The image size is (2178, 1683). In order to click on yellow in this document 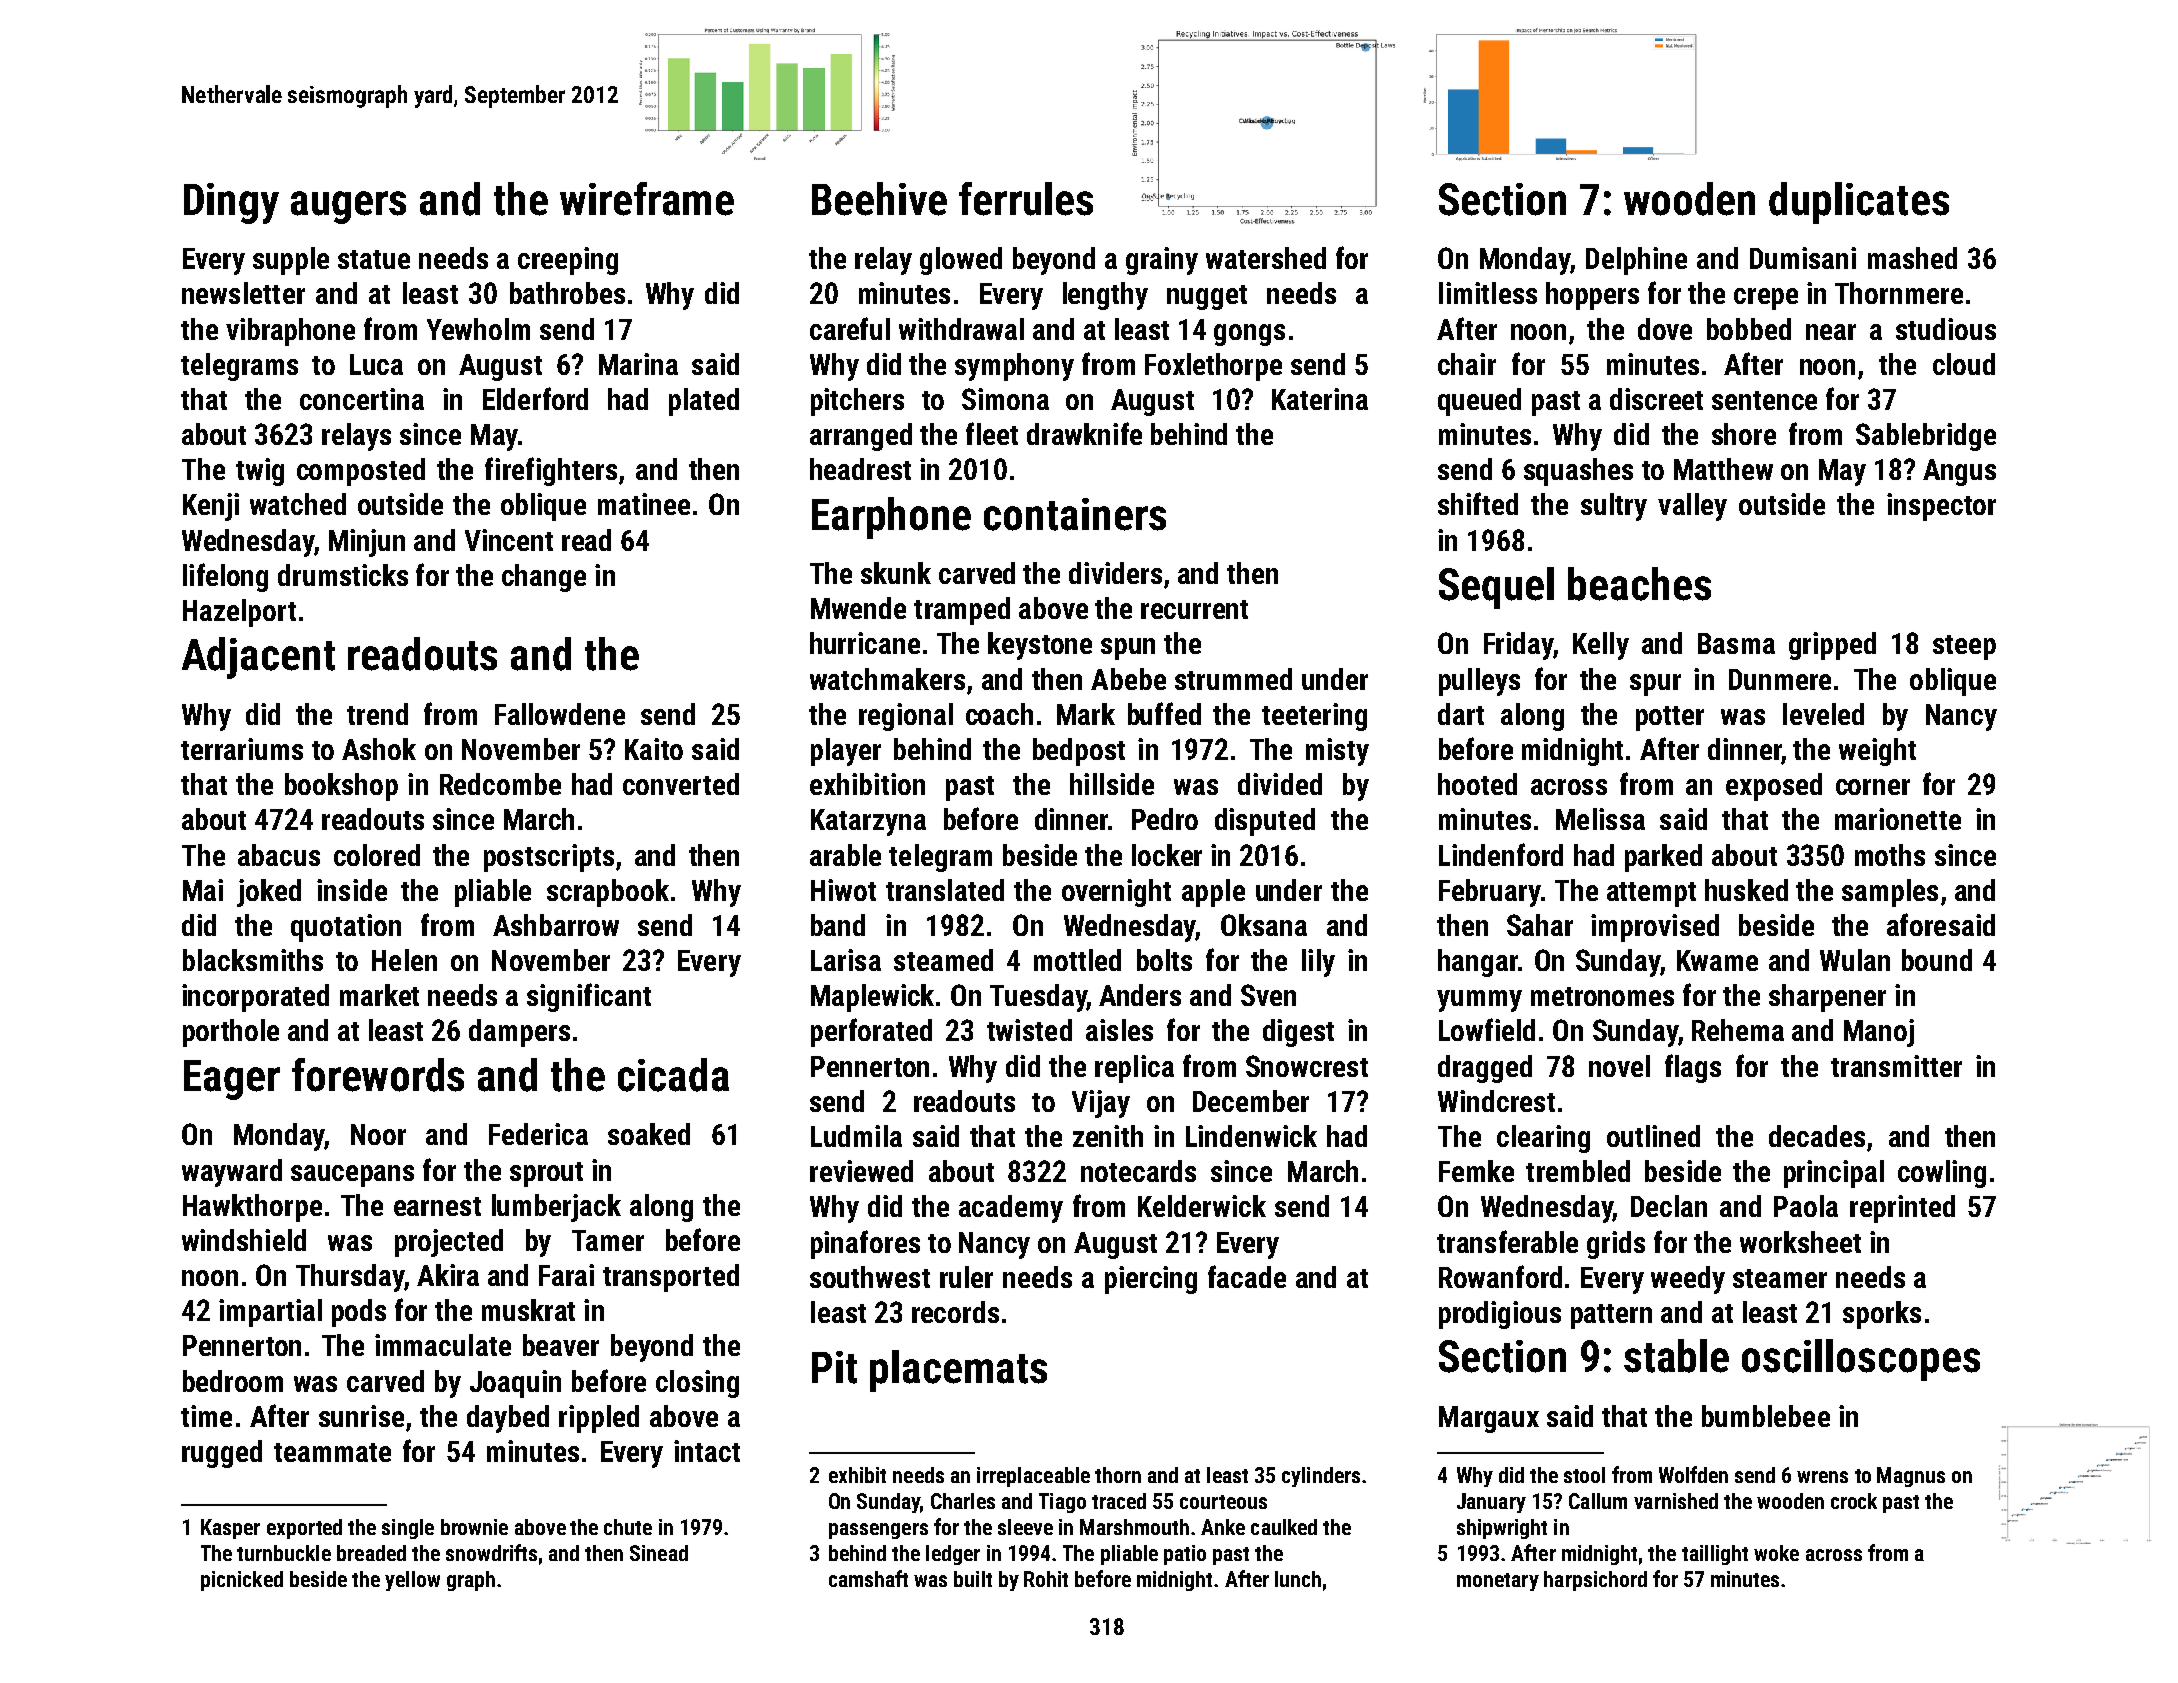, I will do `click(412, 1581)`.
